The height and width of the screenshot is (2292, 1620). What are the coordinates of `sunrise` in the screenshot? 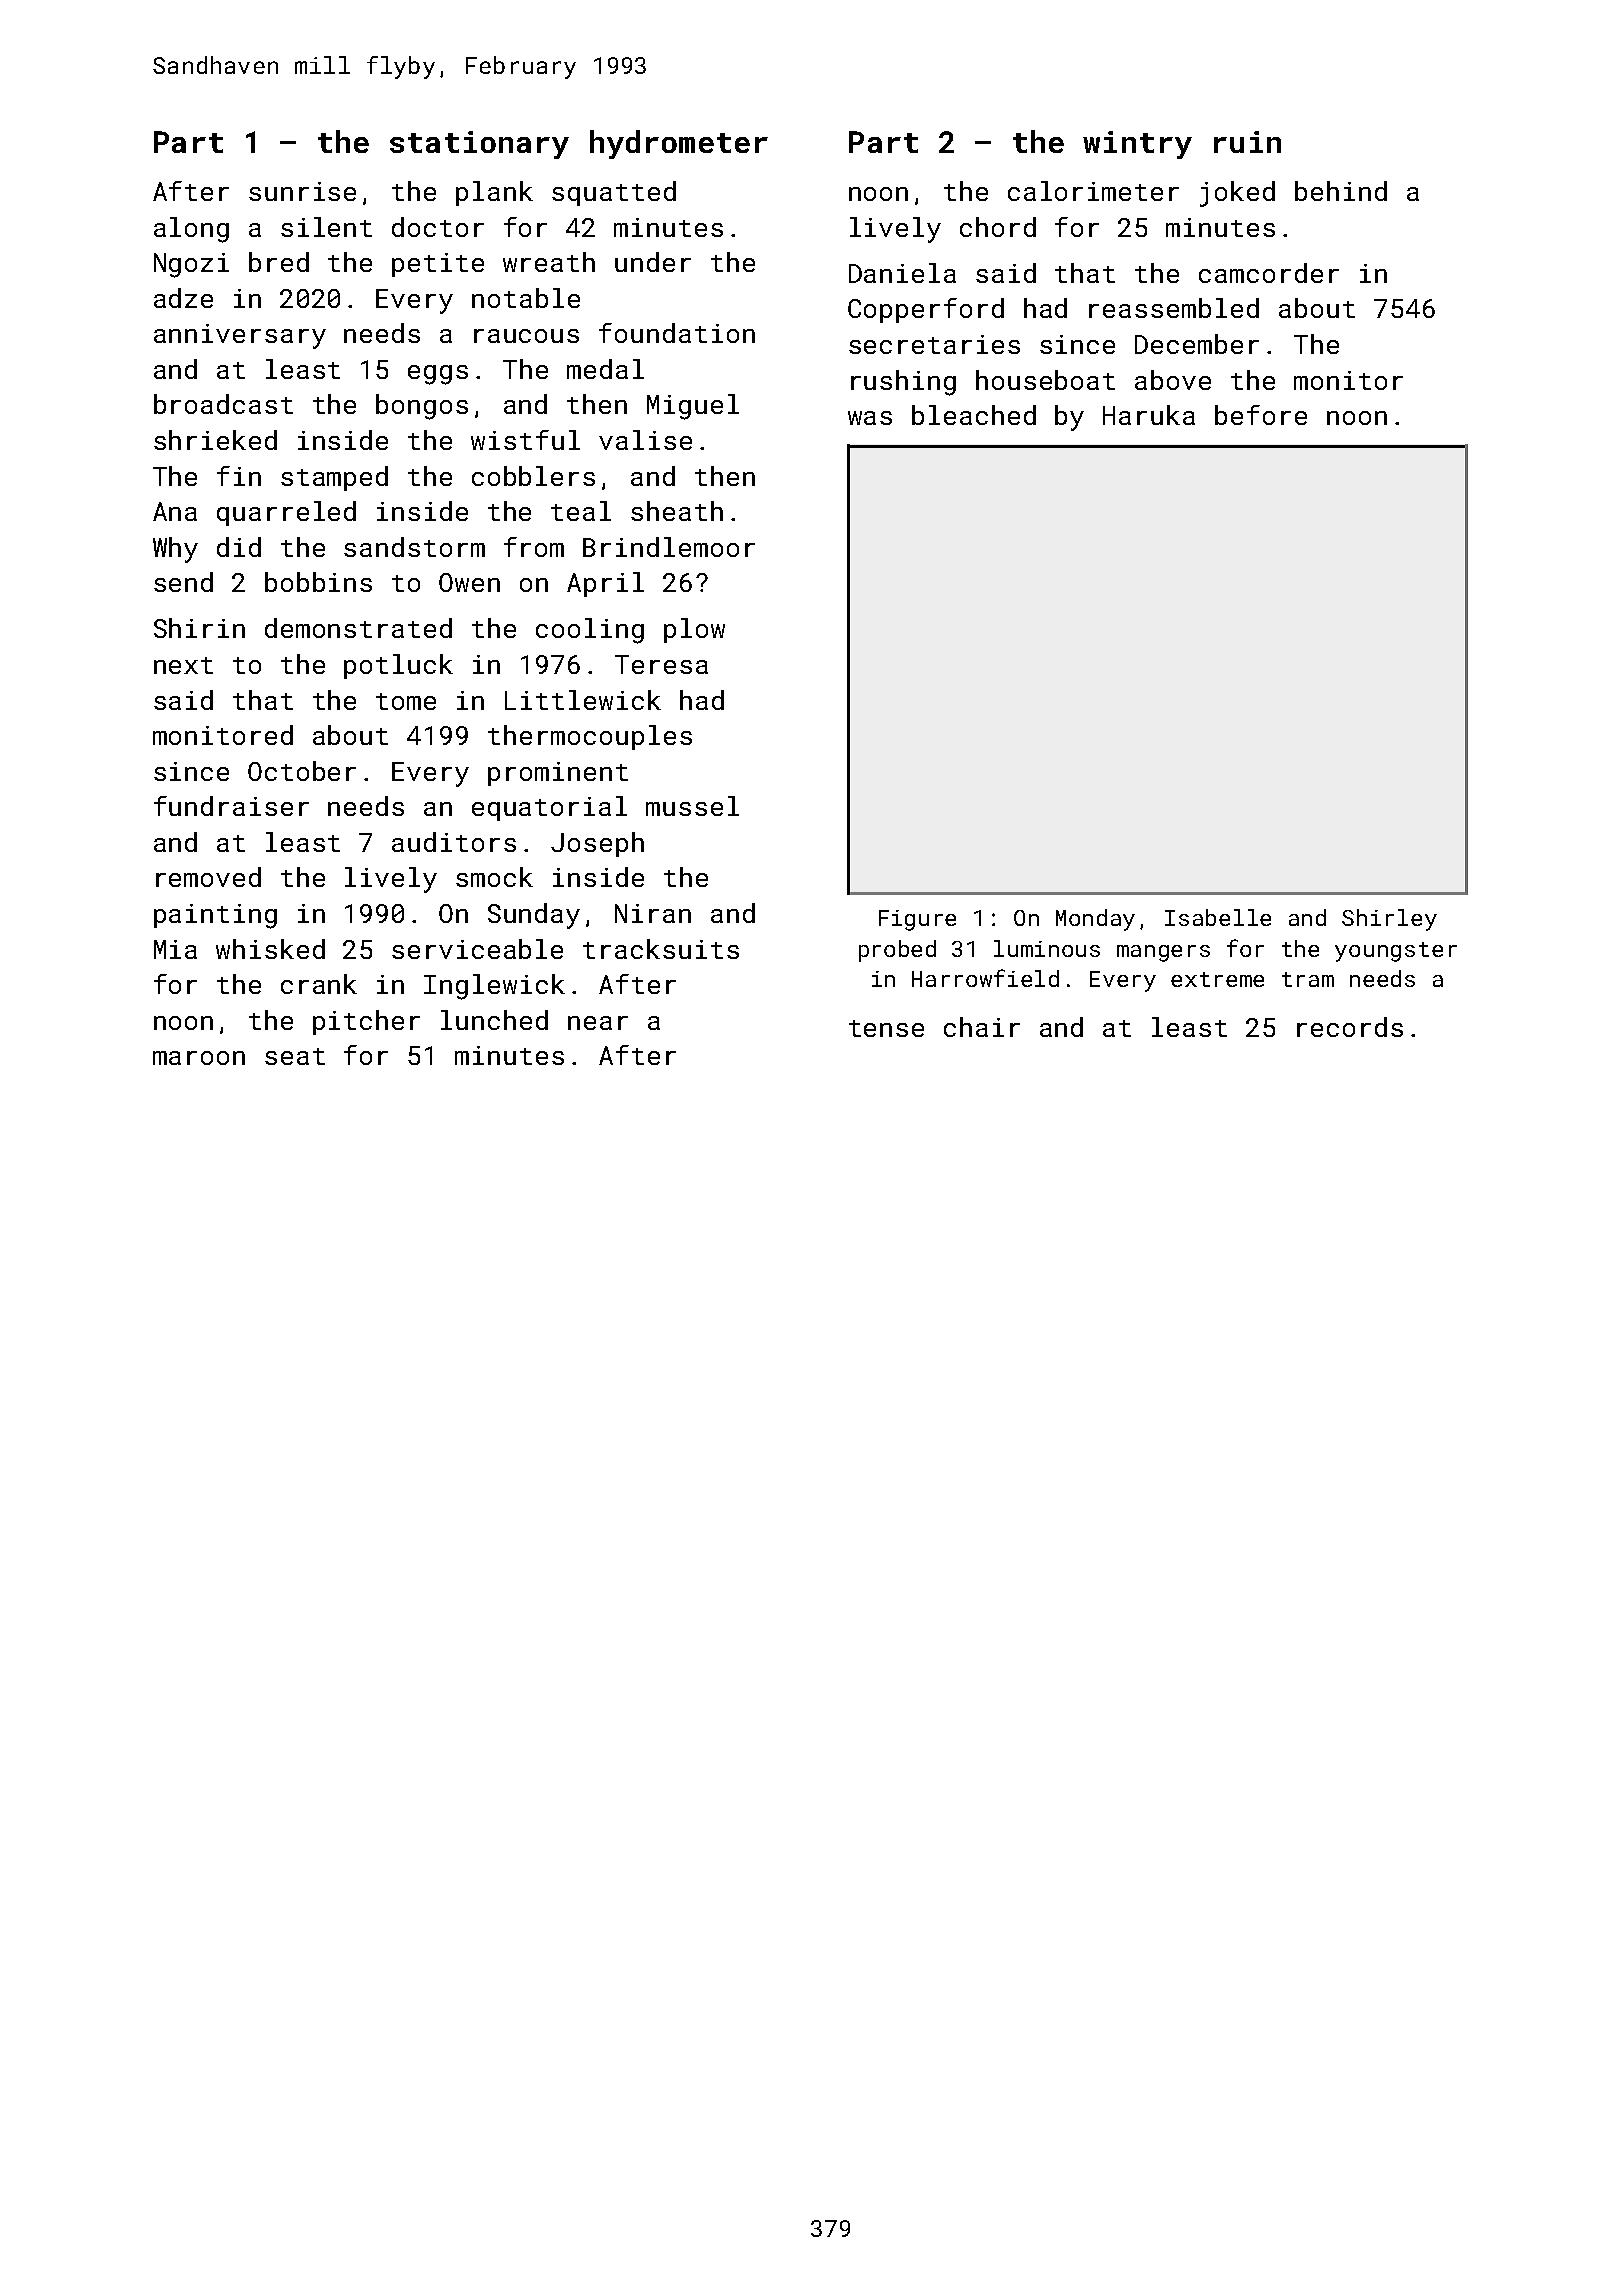 It's located at (302, 191).
